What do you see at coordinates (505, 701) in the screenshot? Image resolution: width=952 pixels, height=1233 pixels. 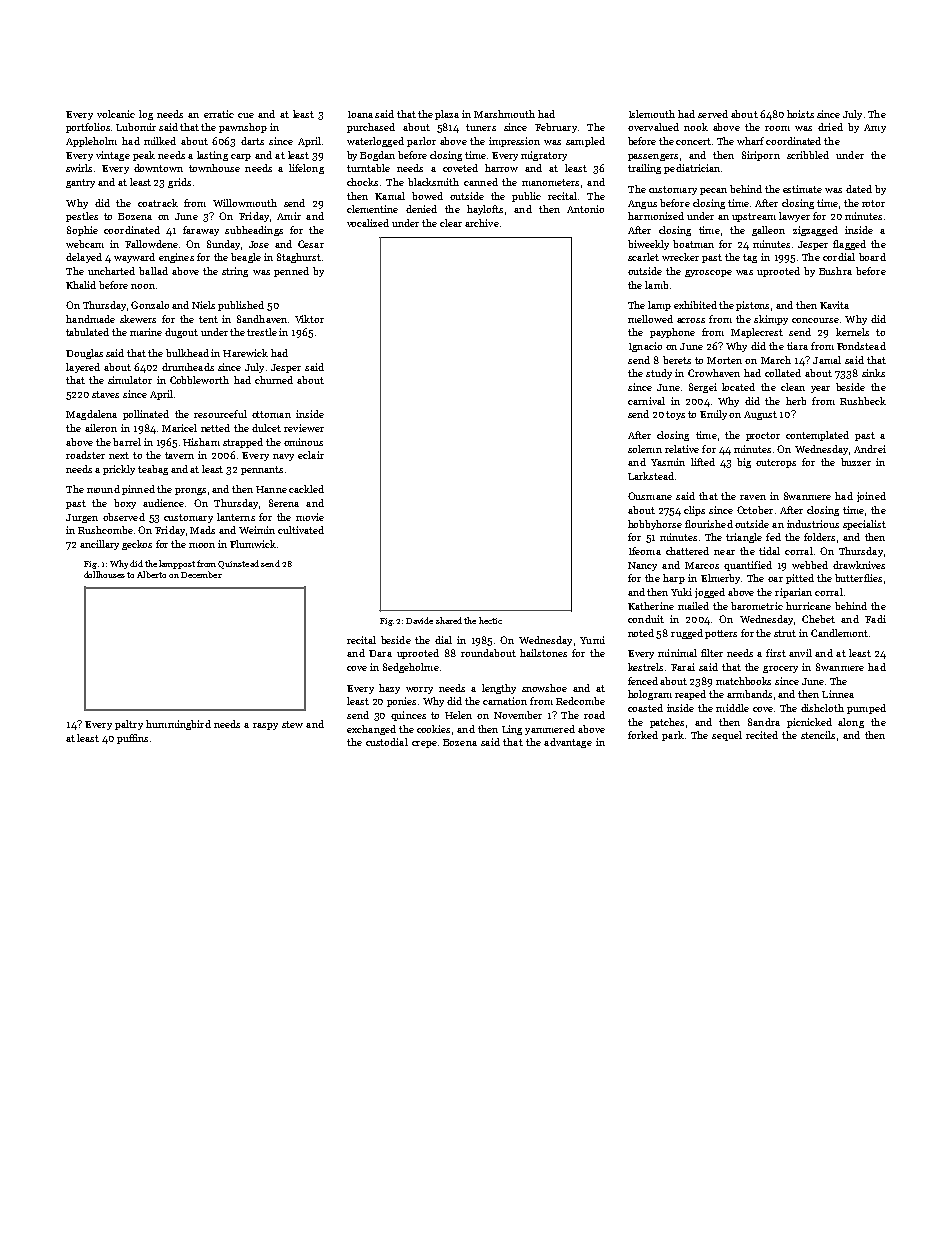 I see `carnation` at bounding box center [505, 701].
